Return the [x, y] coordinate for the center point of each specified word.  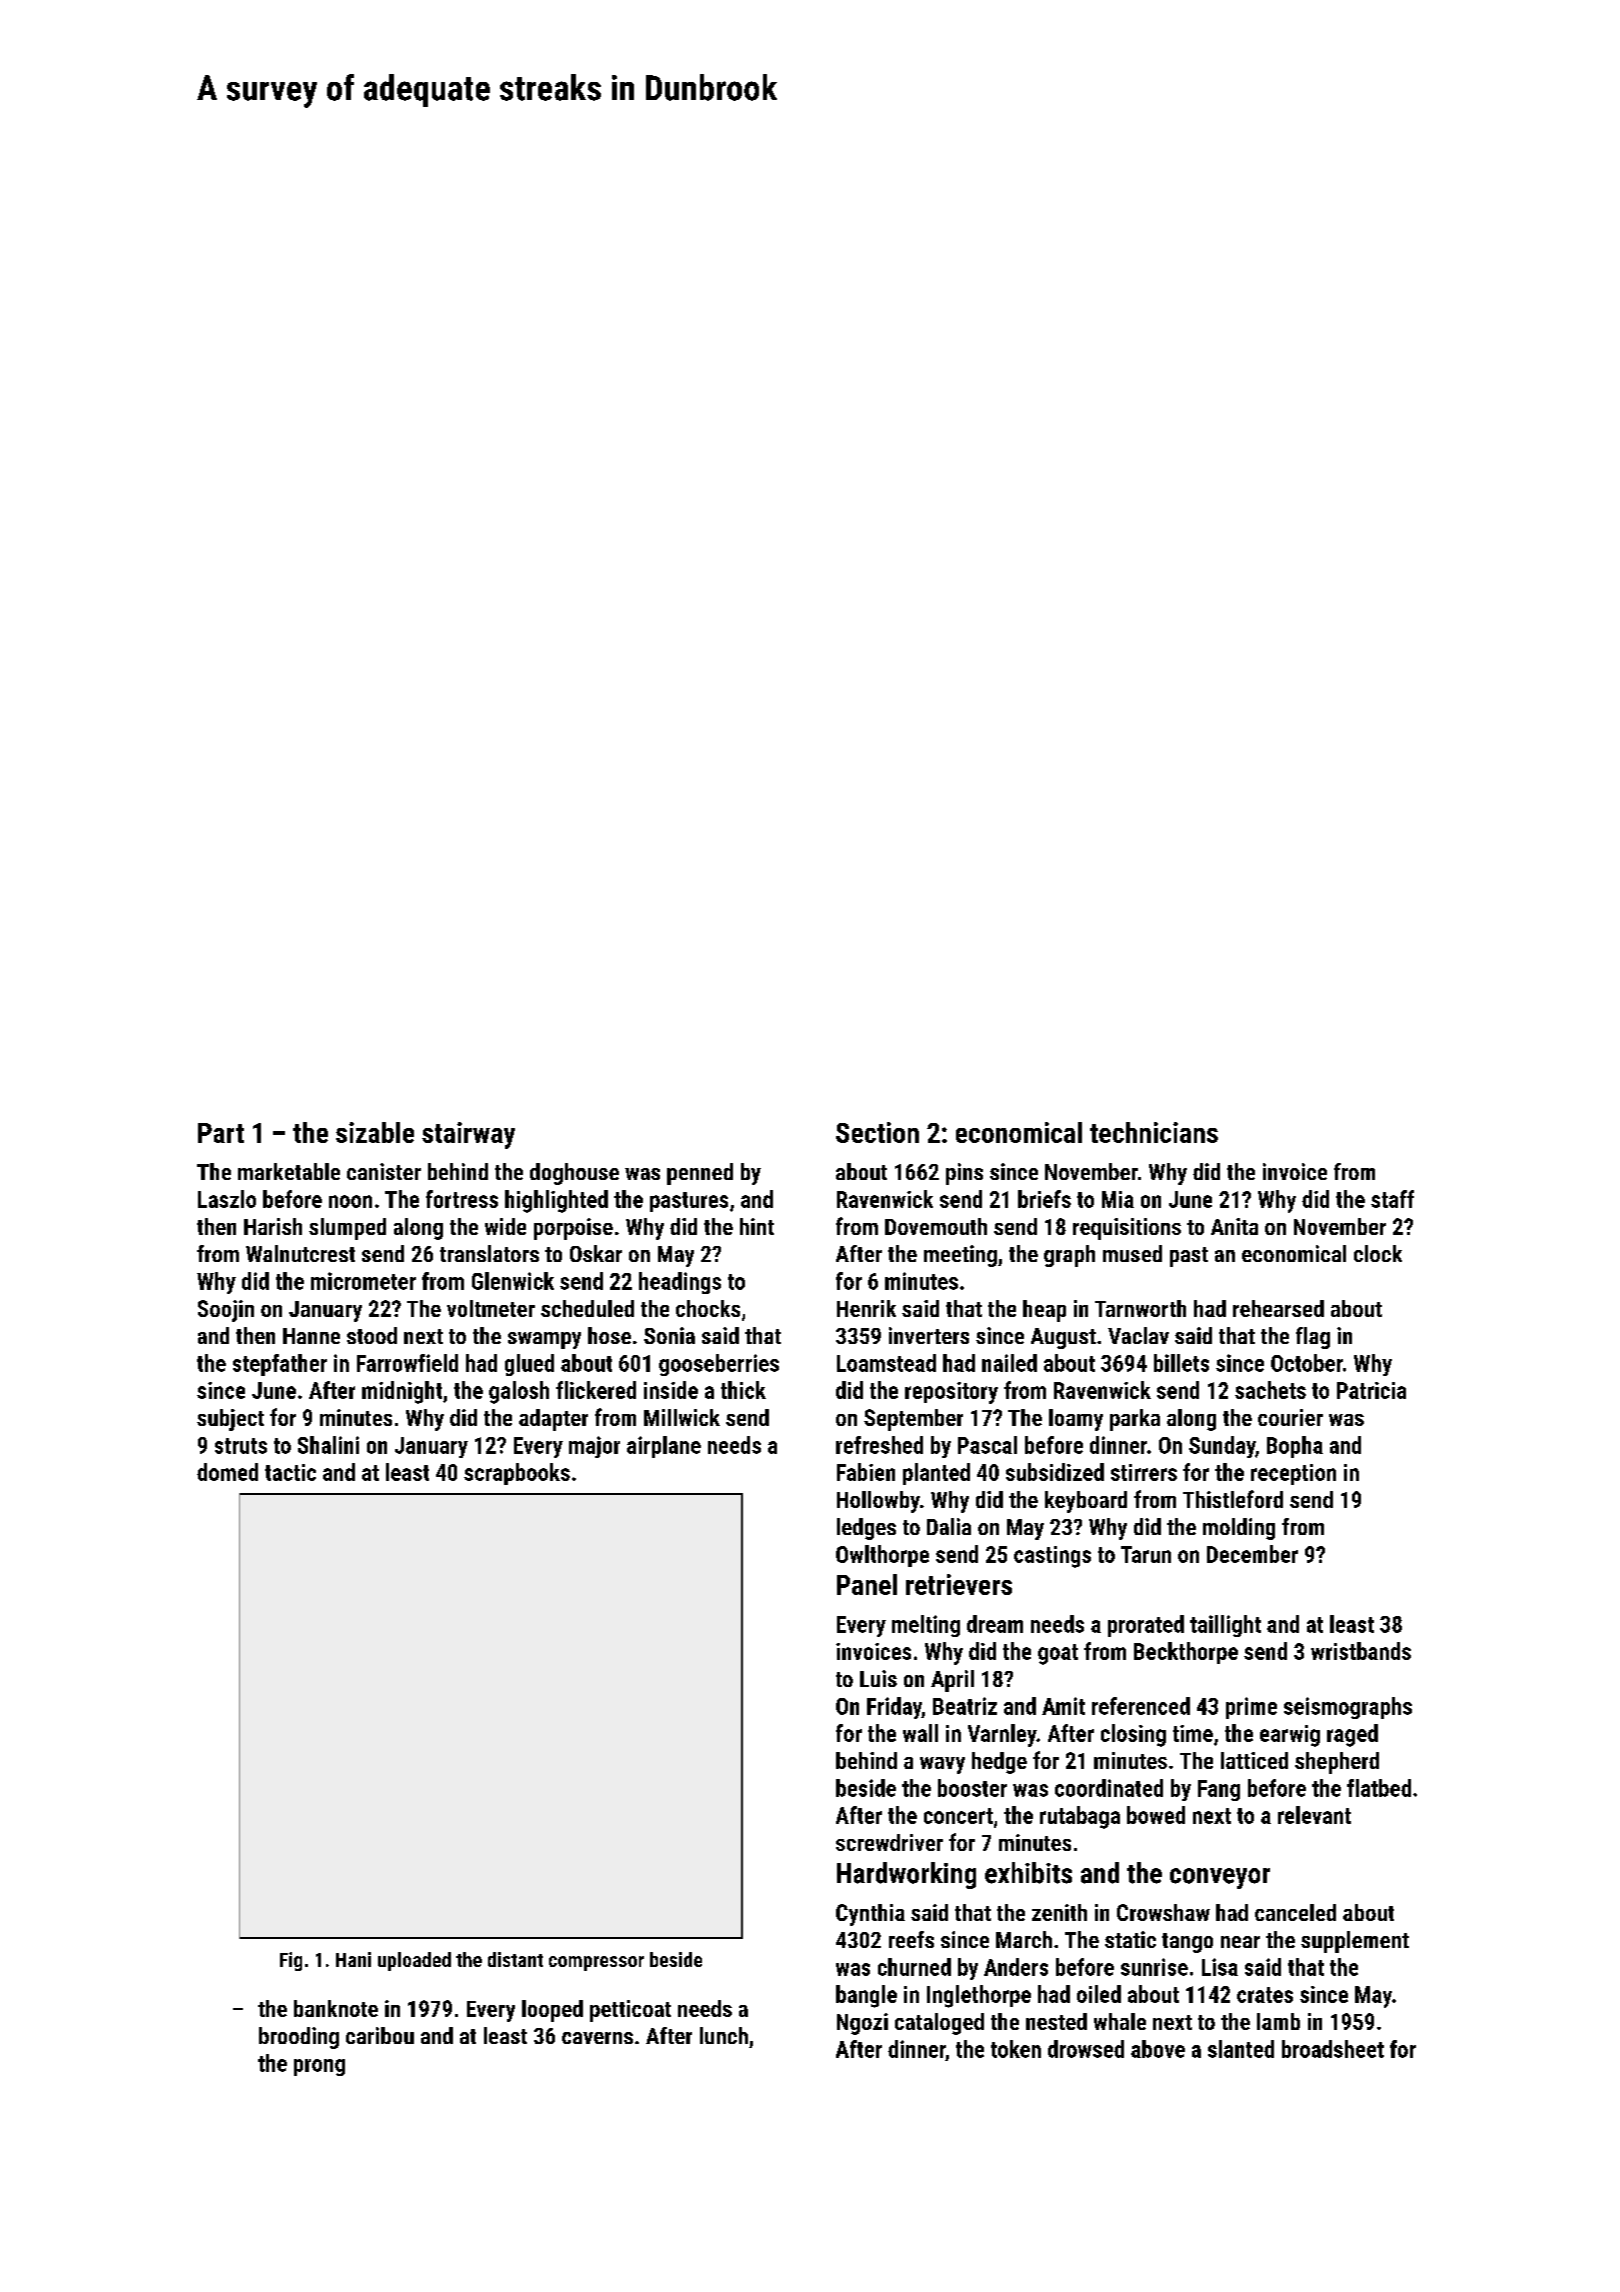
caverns [597, 2038]
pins [964, 1174]
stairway [468, 1135]
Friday [894, 1708]
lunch [724, 2035]
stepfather [280, 1365]
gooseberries [719, 1365]
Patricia [1371, 1390]
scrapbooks [517, 1474]
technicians [1154, 1132]
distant [515, 1959]
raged [1352, 1735]
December [1252, 1554]
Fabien [866, 1472]
